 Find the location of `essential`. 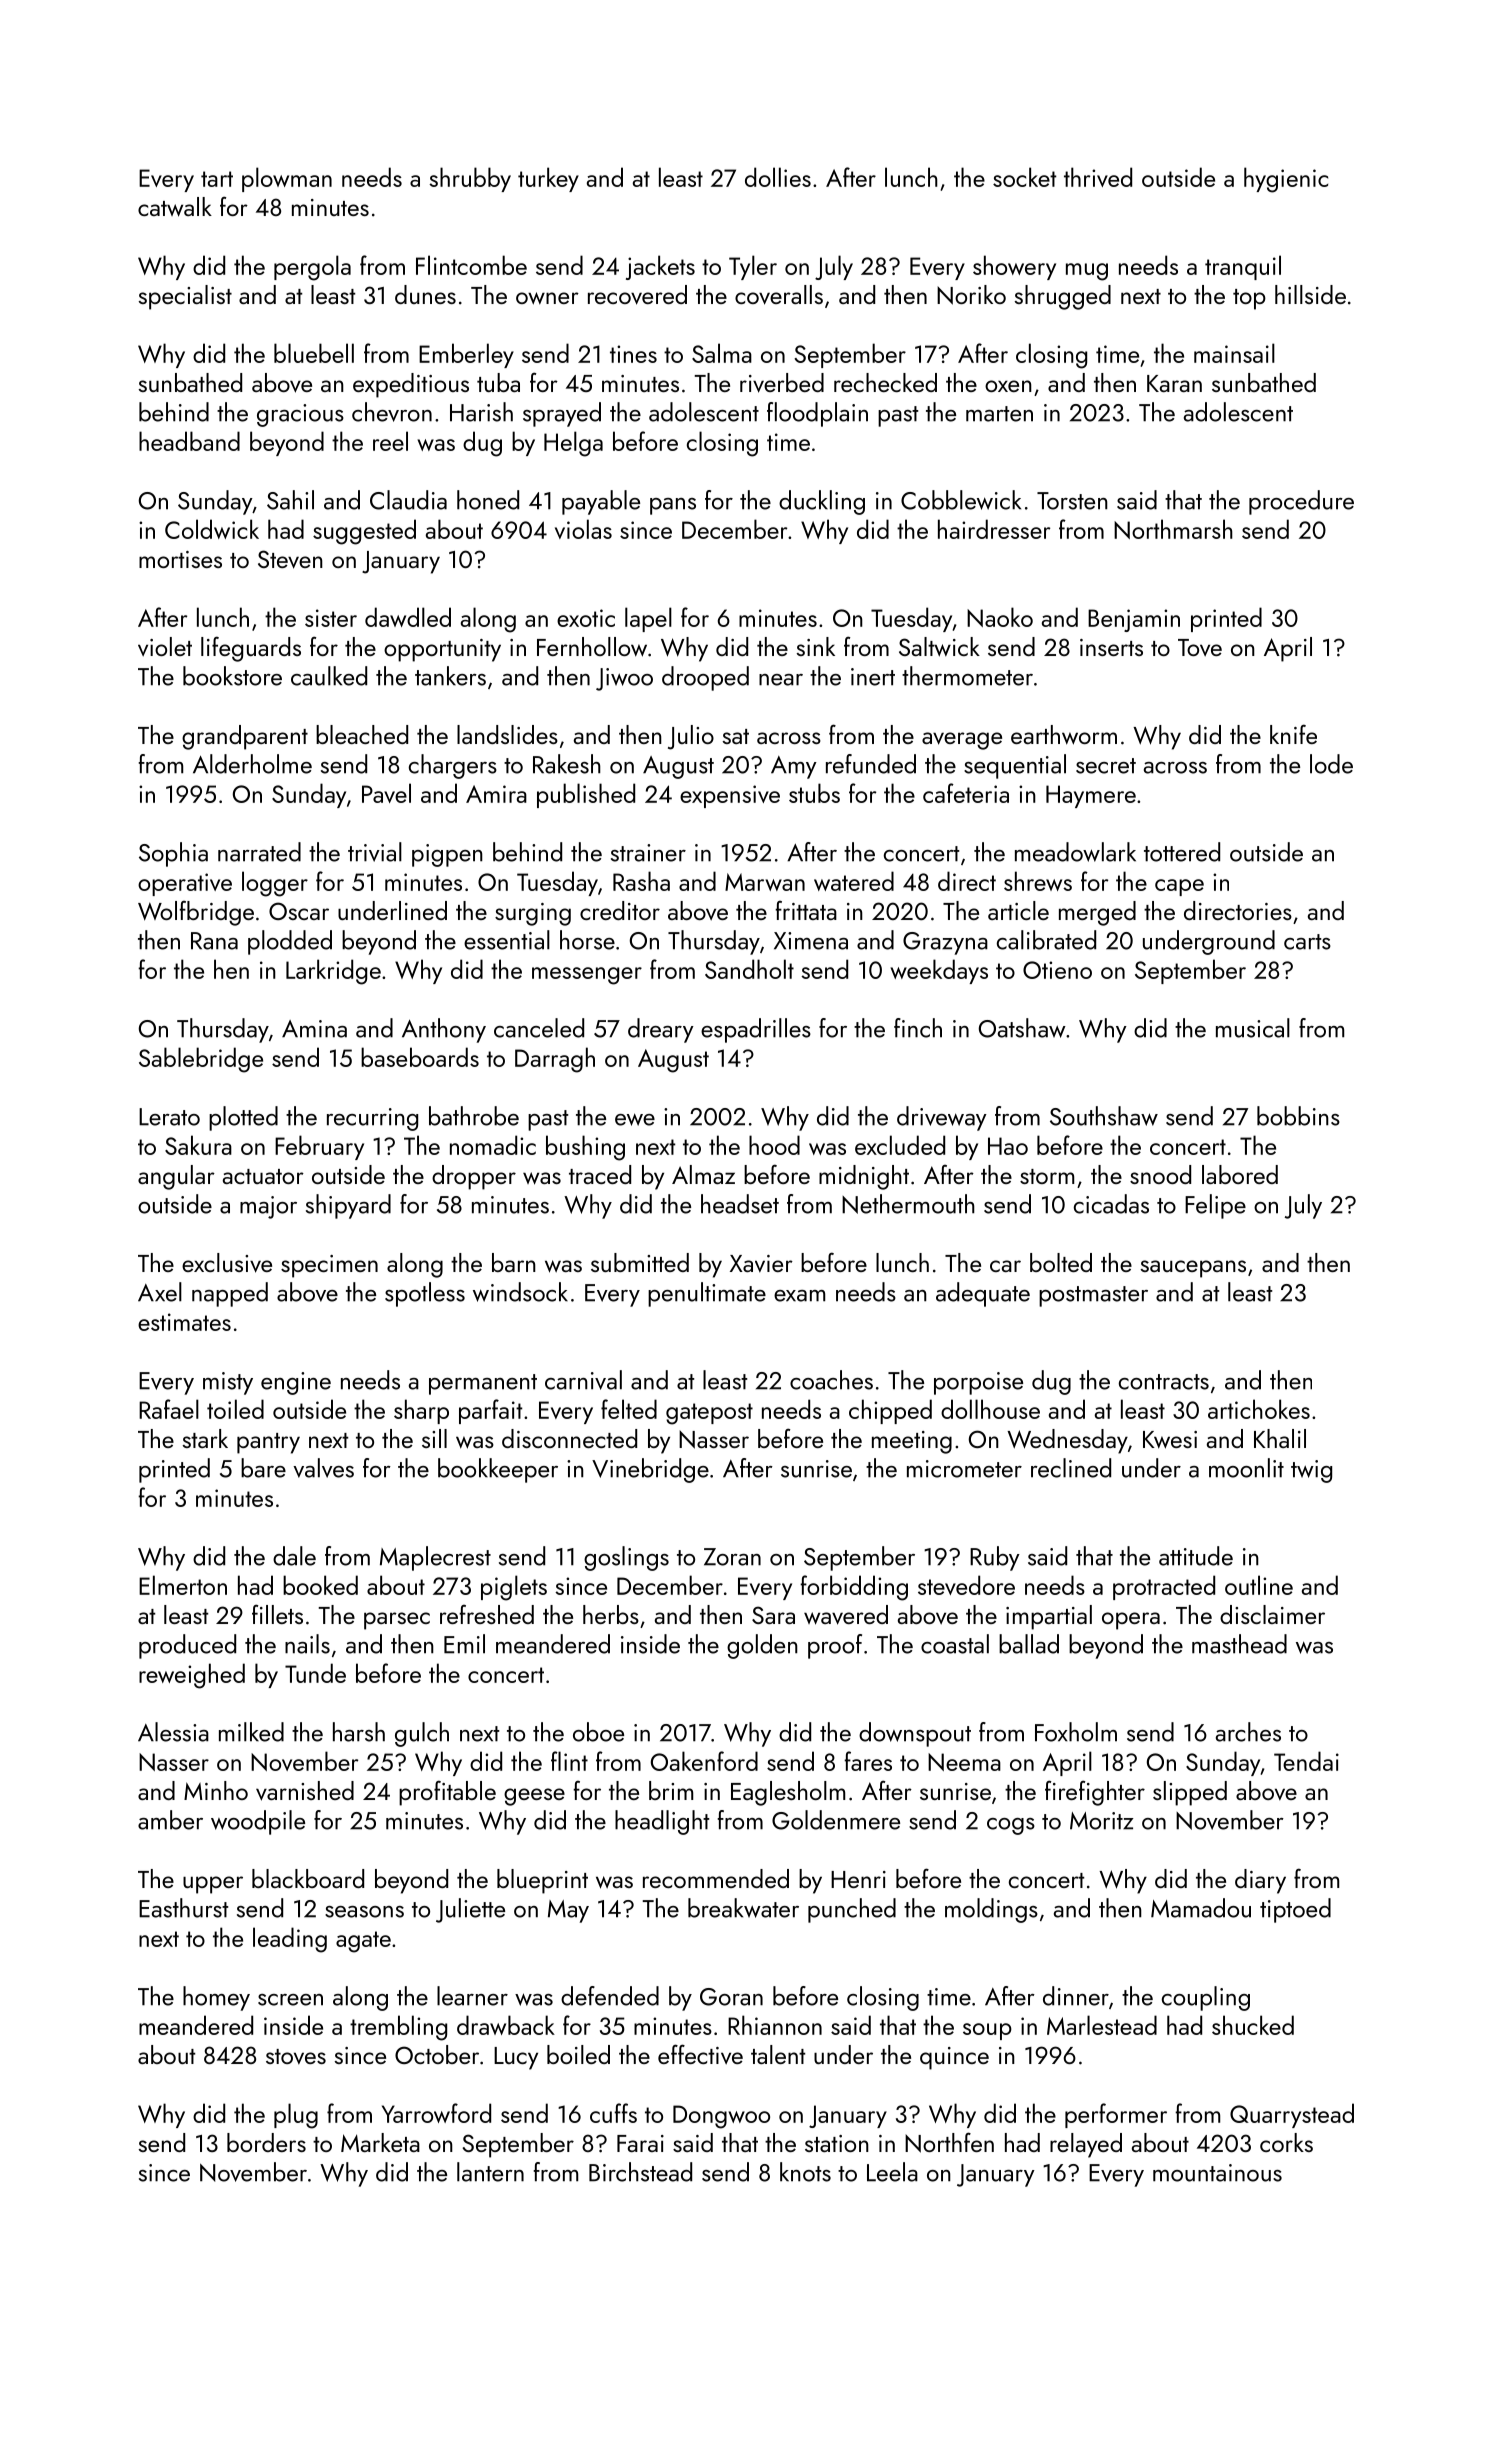

essential is located at coordinates (507, 940).
